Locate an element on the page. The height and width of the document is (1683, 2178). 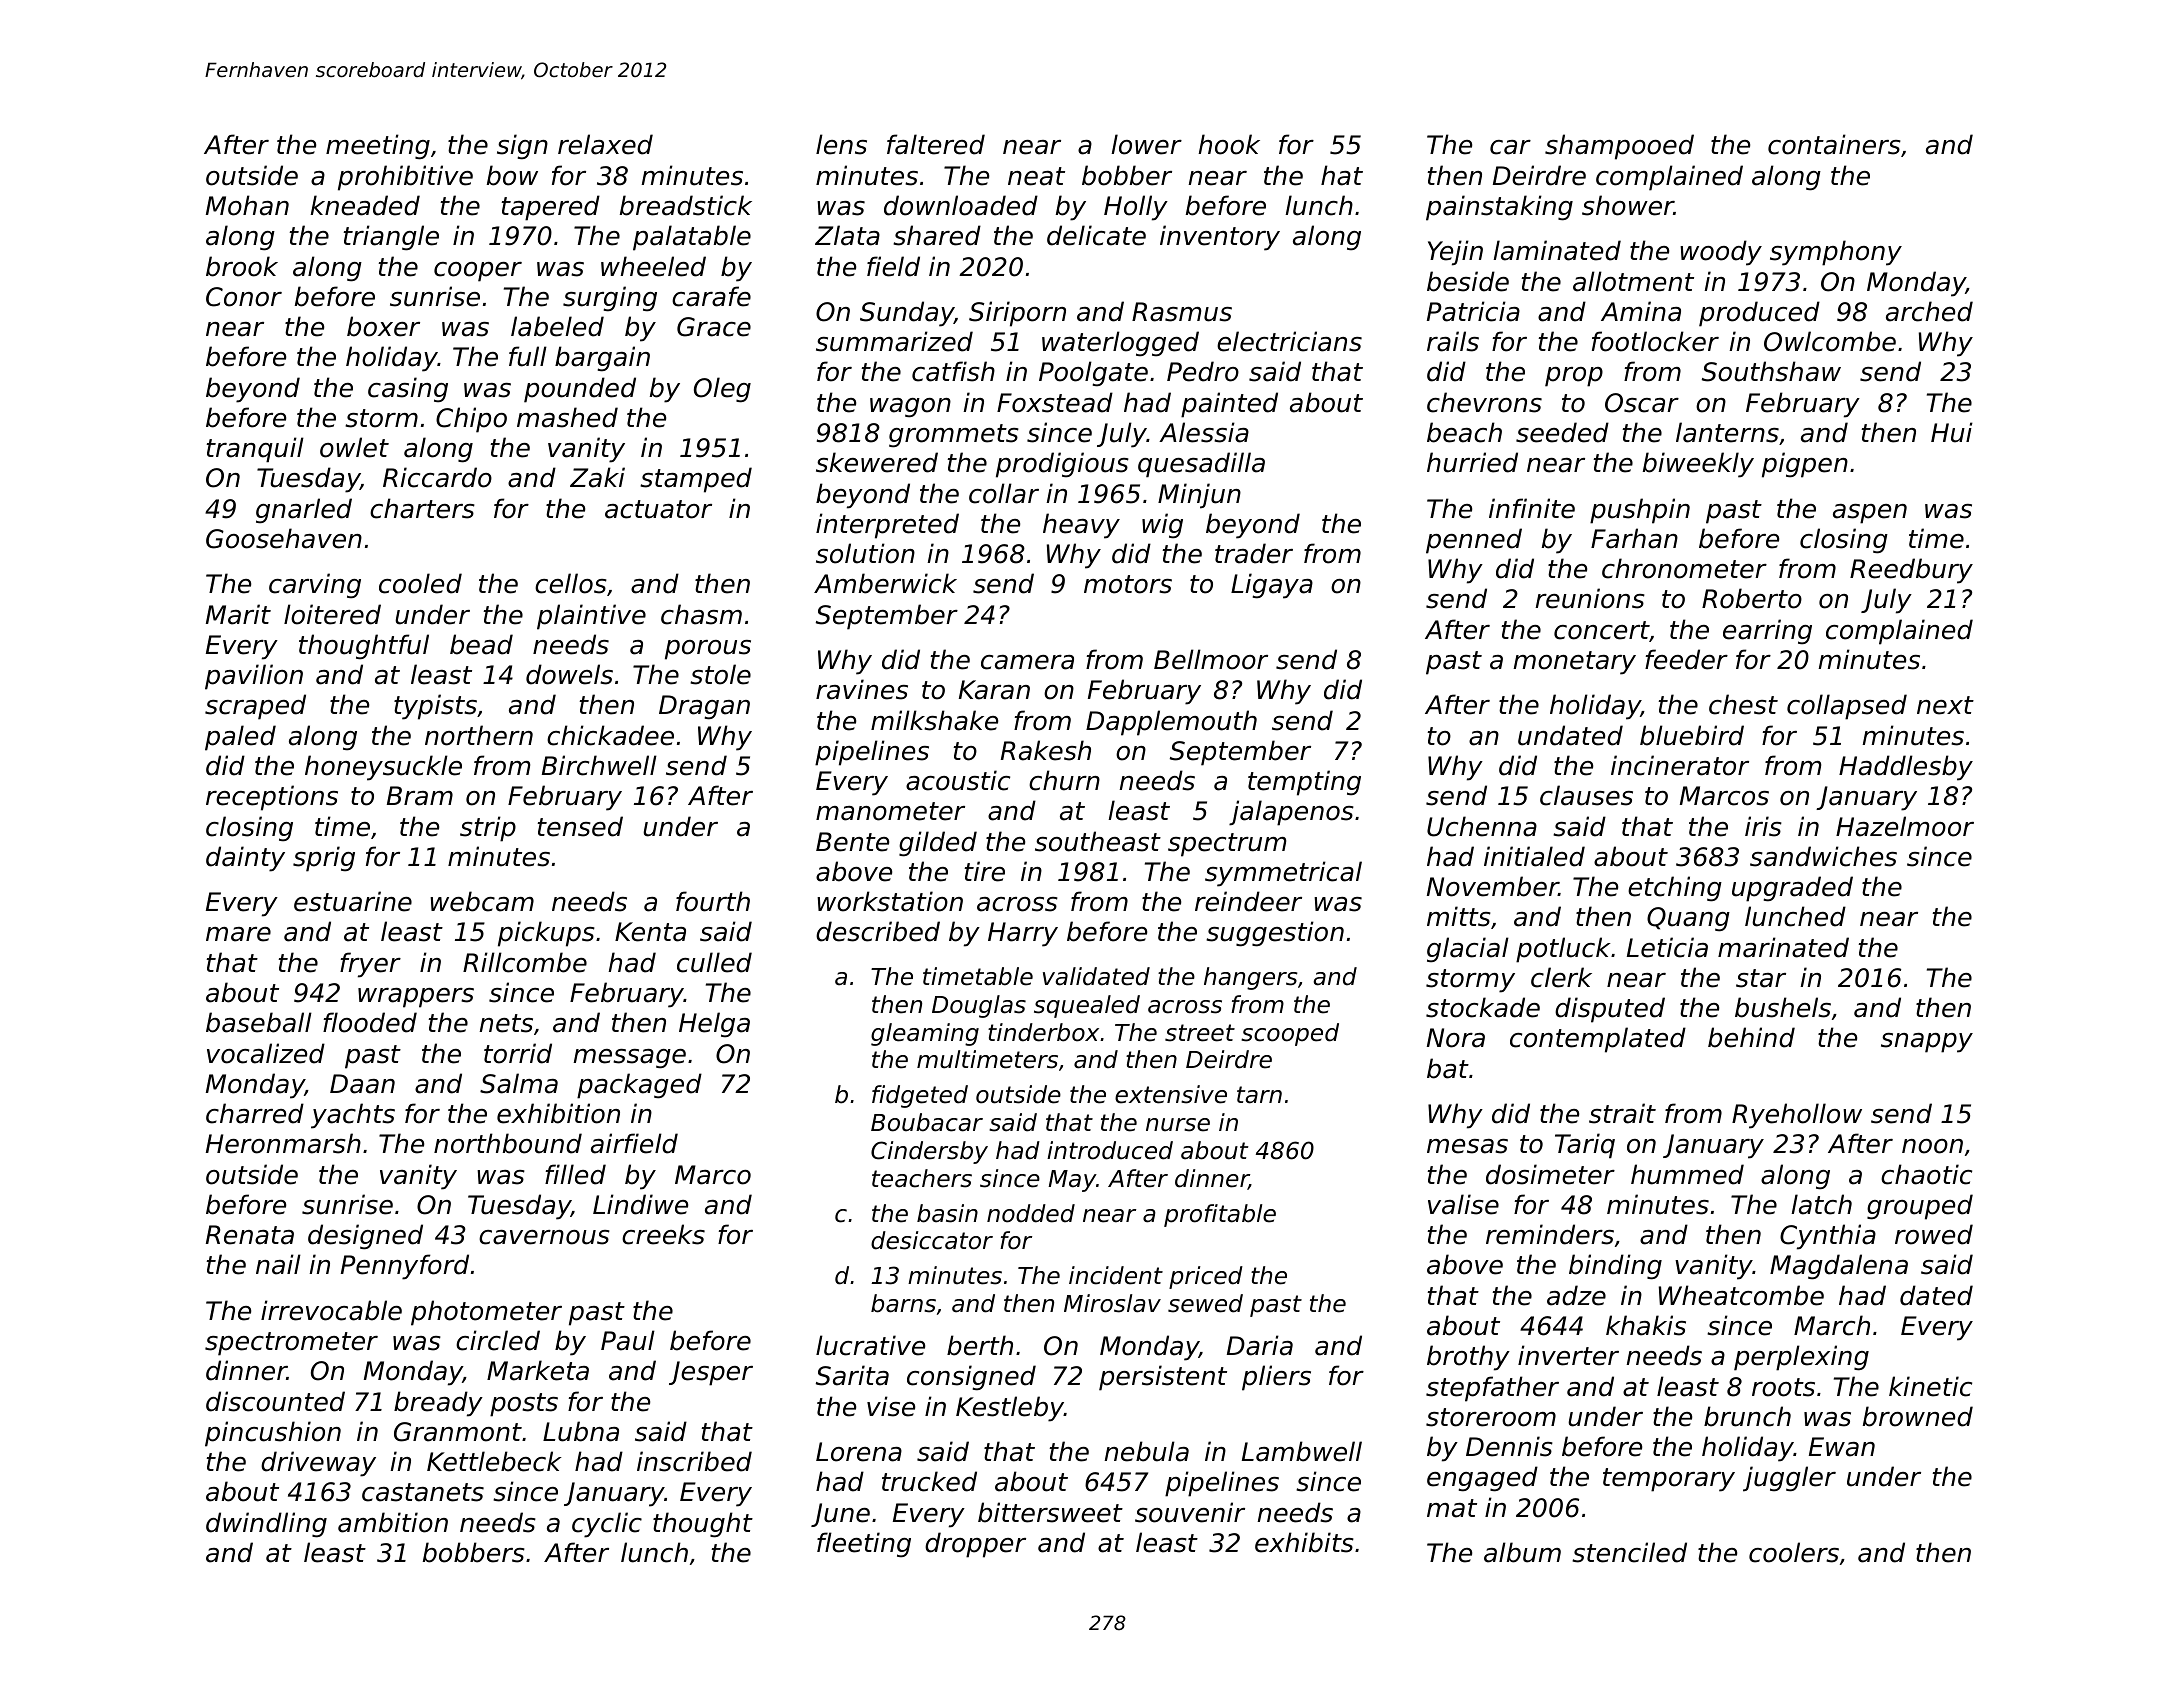
spectrum is located at coordinates (1227, 845).
